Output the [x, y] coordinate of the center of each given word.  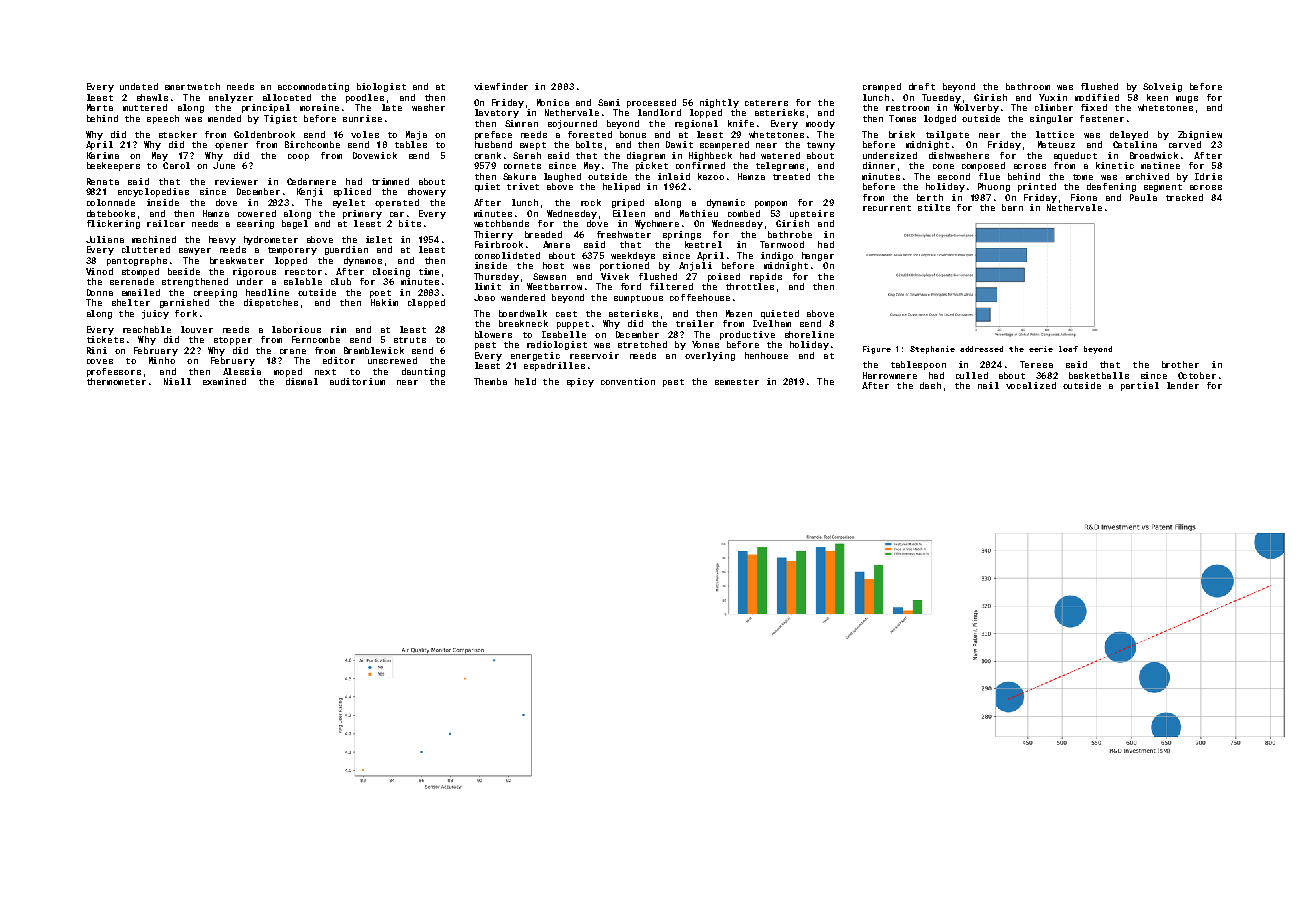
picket [652, 166]
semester [737, 382]
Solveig [1162, 87]
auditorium [357, 381]
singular [1051, 119]
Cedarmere [311, 181]
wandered [523, 297]
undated [139, 86]
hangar [818, 256]
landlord [659, 112]
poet [380, 294]
